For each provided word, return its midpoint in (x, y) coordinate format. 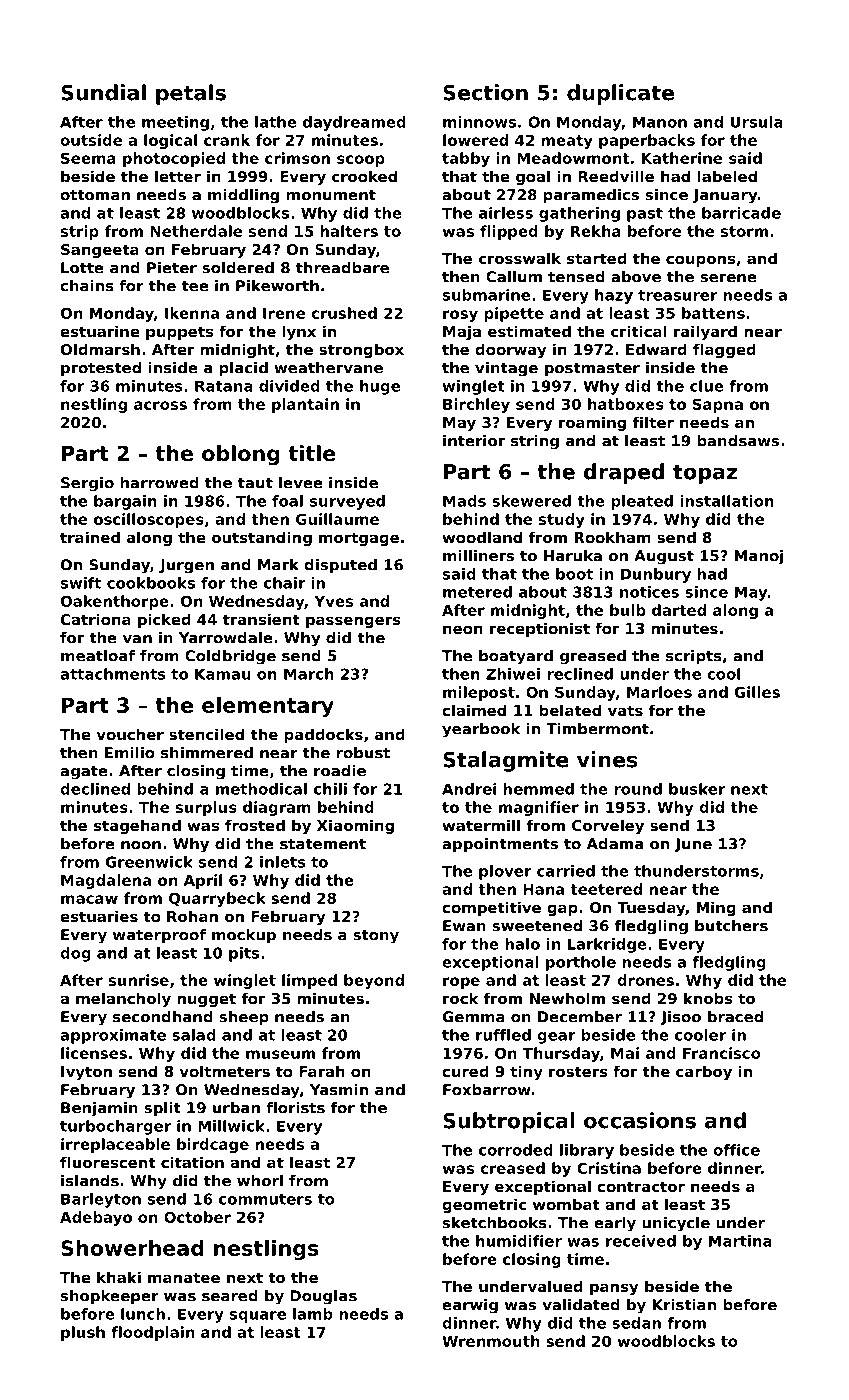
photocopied (174, 159)
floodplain (152, 1333)
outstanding (262, 538)
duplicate (620, 94)
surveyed (347, 502)
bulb (628, 610)
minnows (479, 122)
